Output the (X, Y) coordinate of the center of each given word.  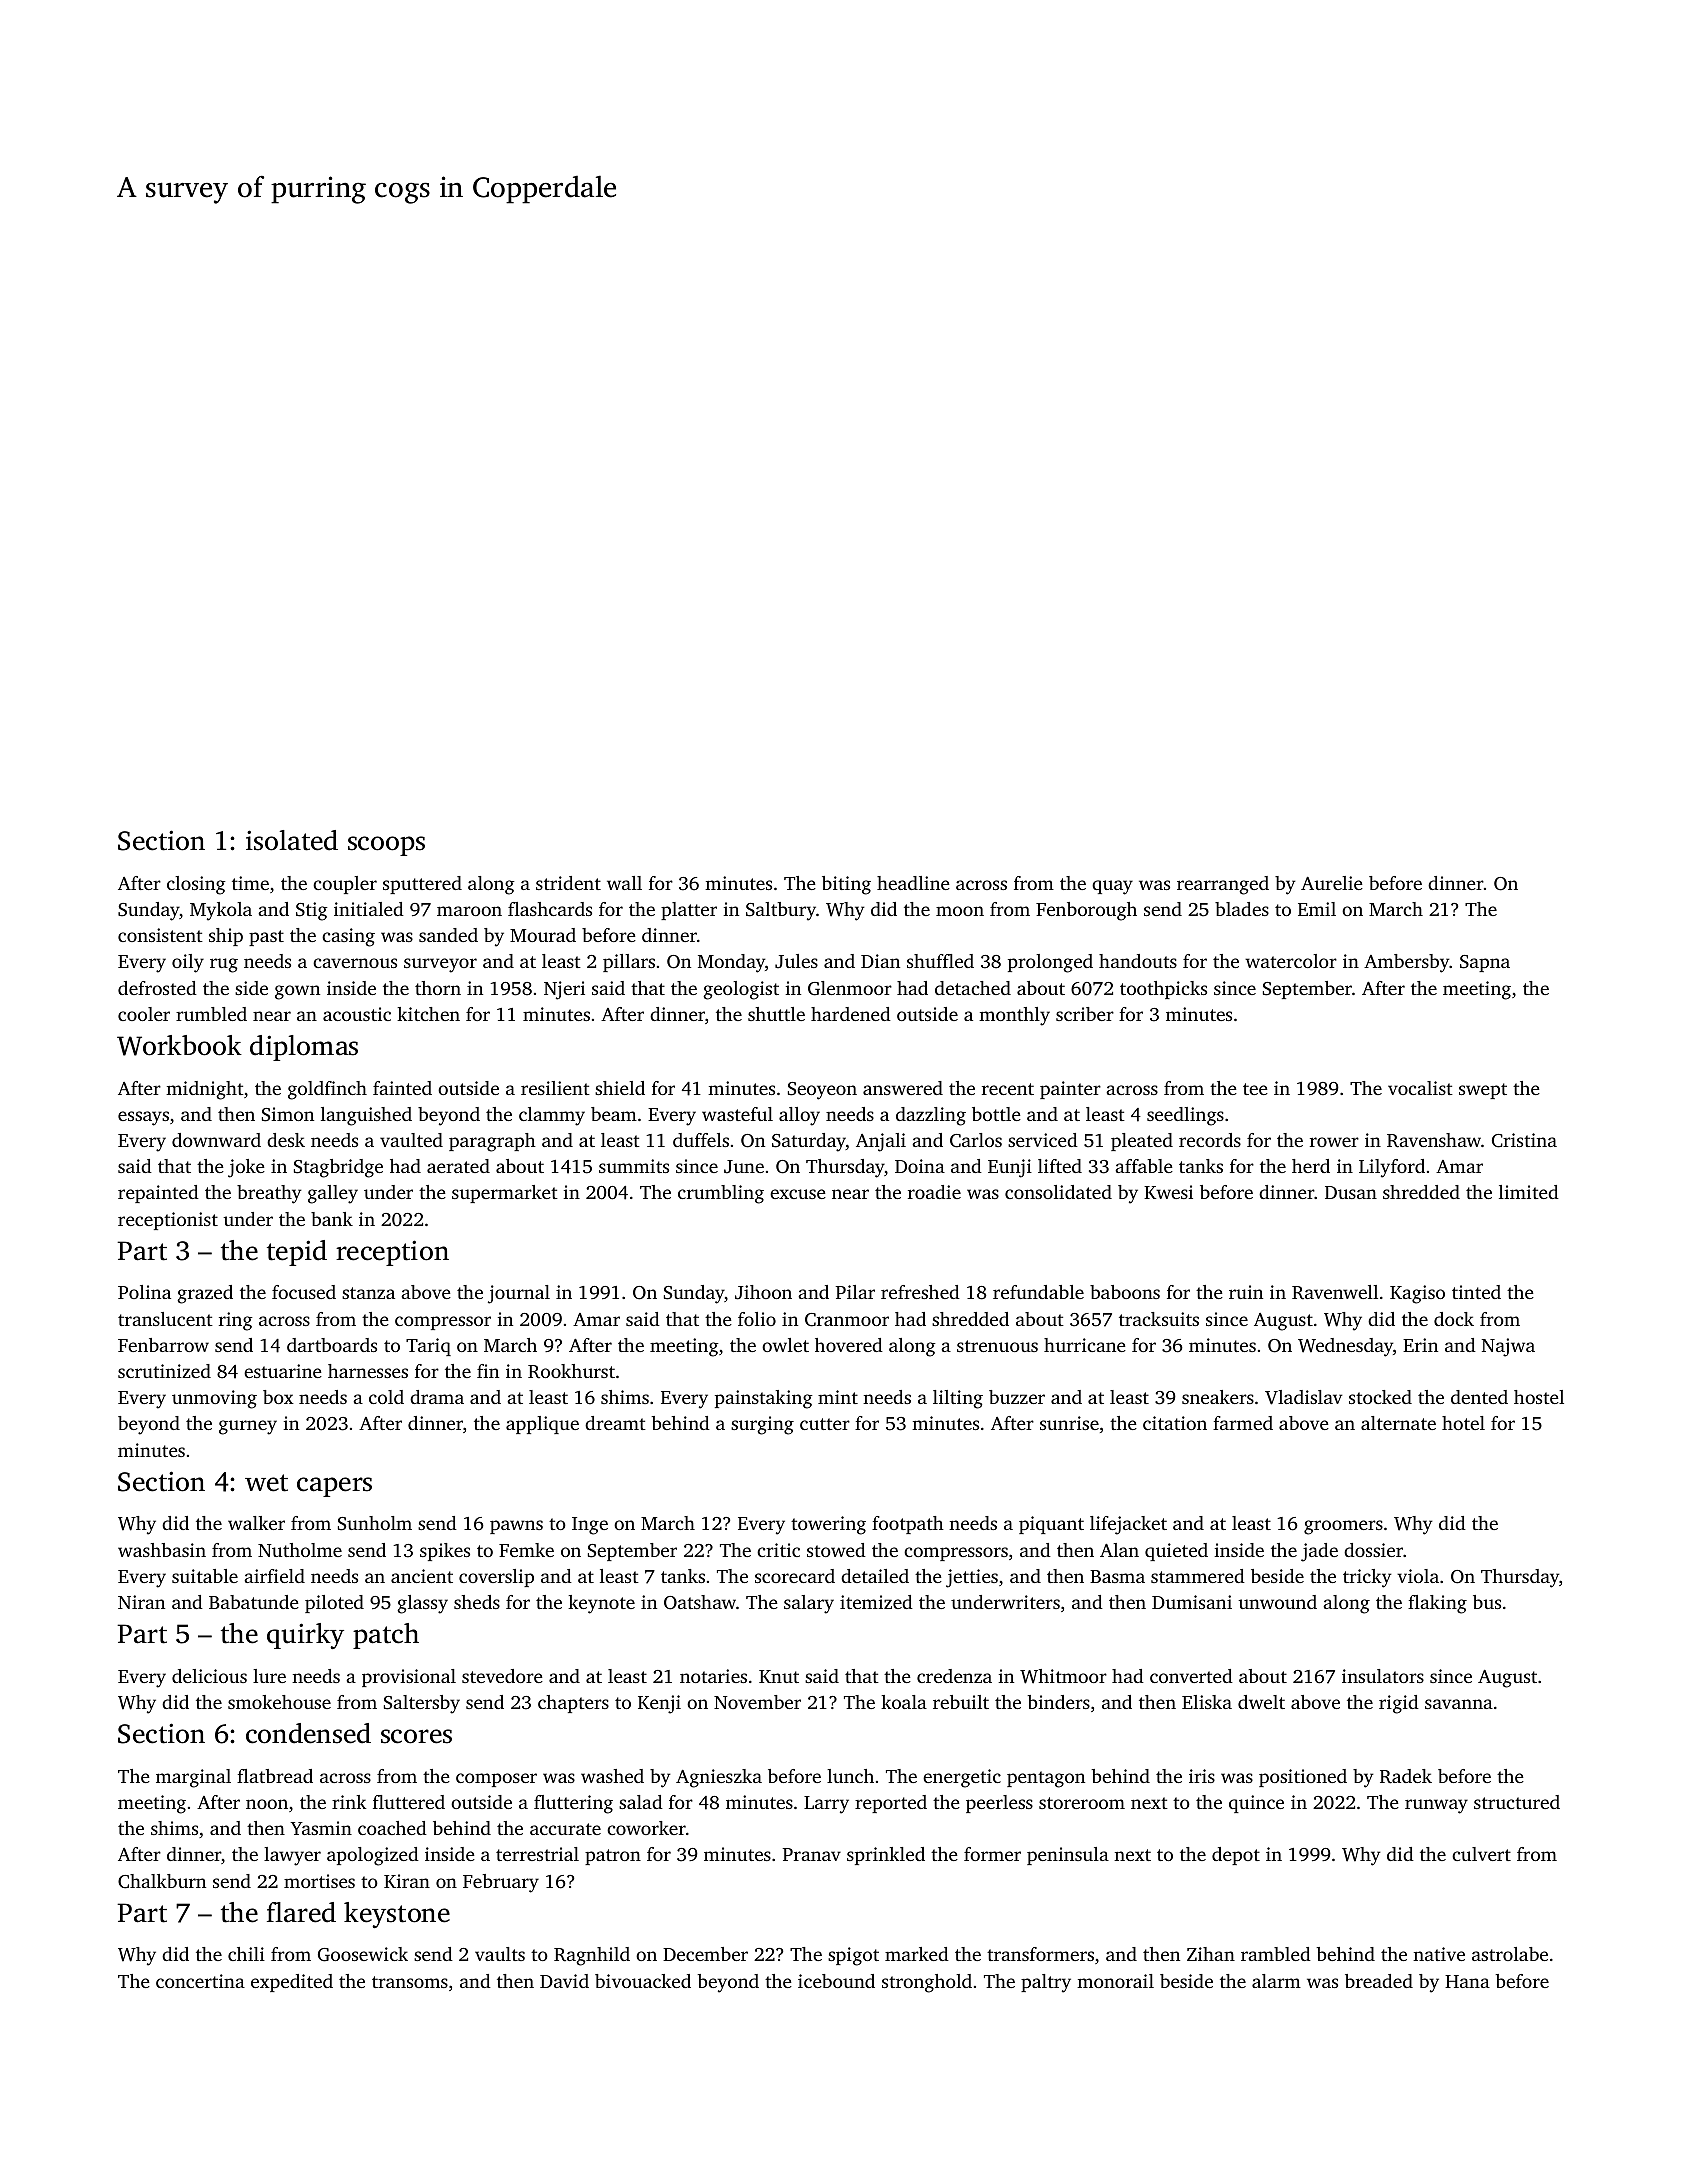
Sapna (1485, 963)
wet (266, 1483)
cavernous (355, 963)
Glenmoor (850, 988)
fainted (402, 1088)
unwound (1277, 1602)
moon (960, 911)
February (501, 1883)
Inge (590, 1526)
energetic (962, 1778)
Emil (1317, 909)
